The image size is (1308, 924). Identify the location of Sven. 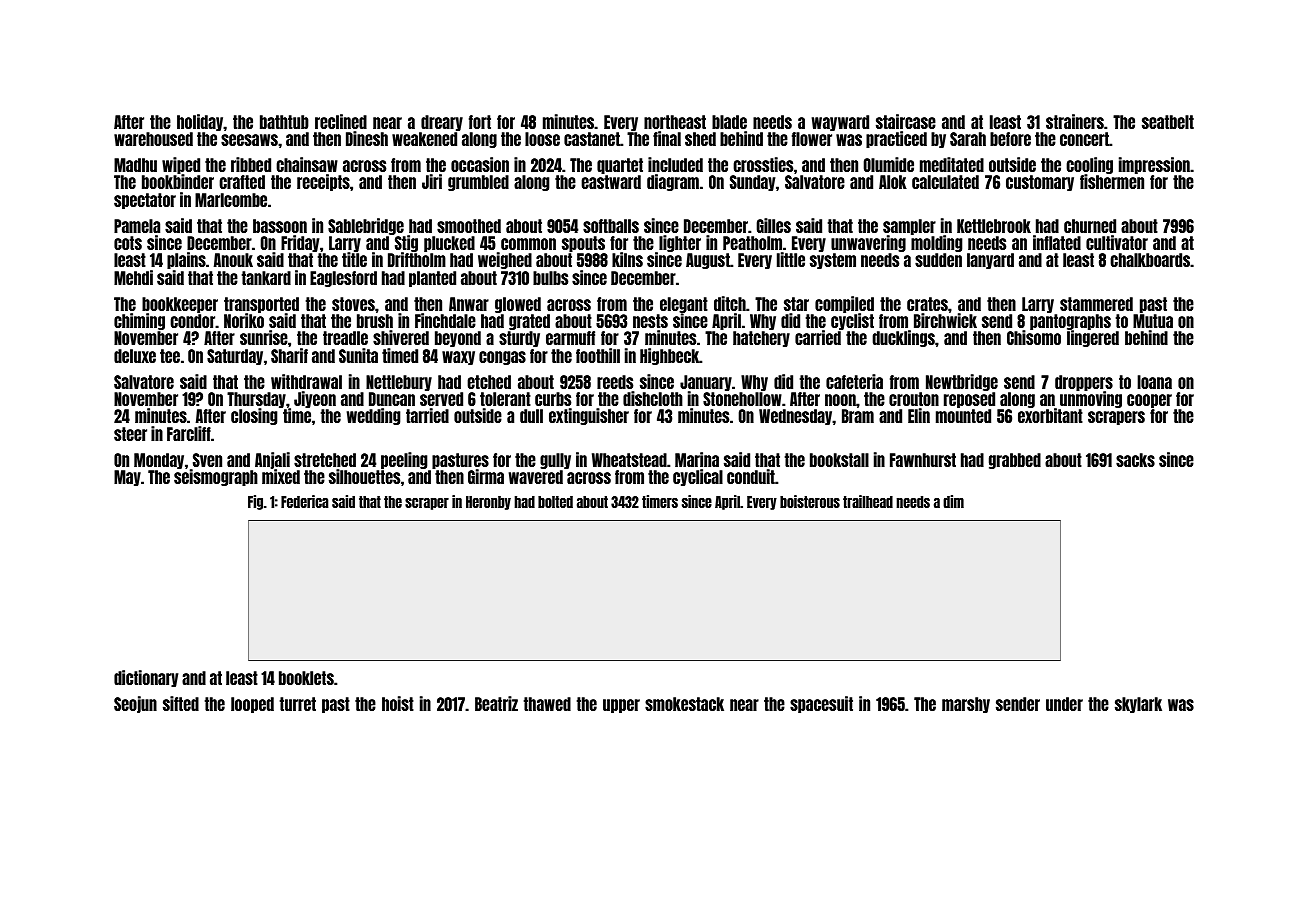
(207, 460).
